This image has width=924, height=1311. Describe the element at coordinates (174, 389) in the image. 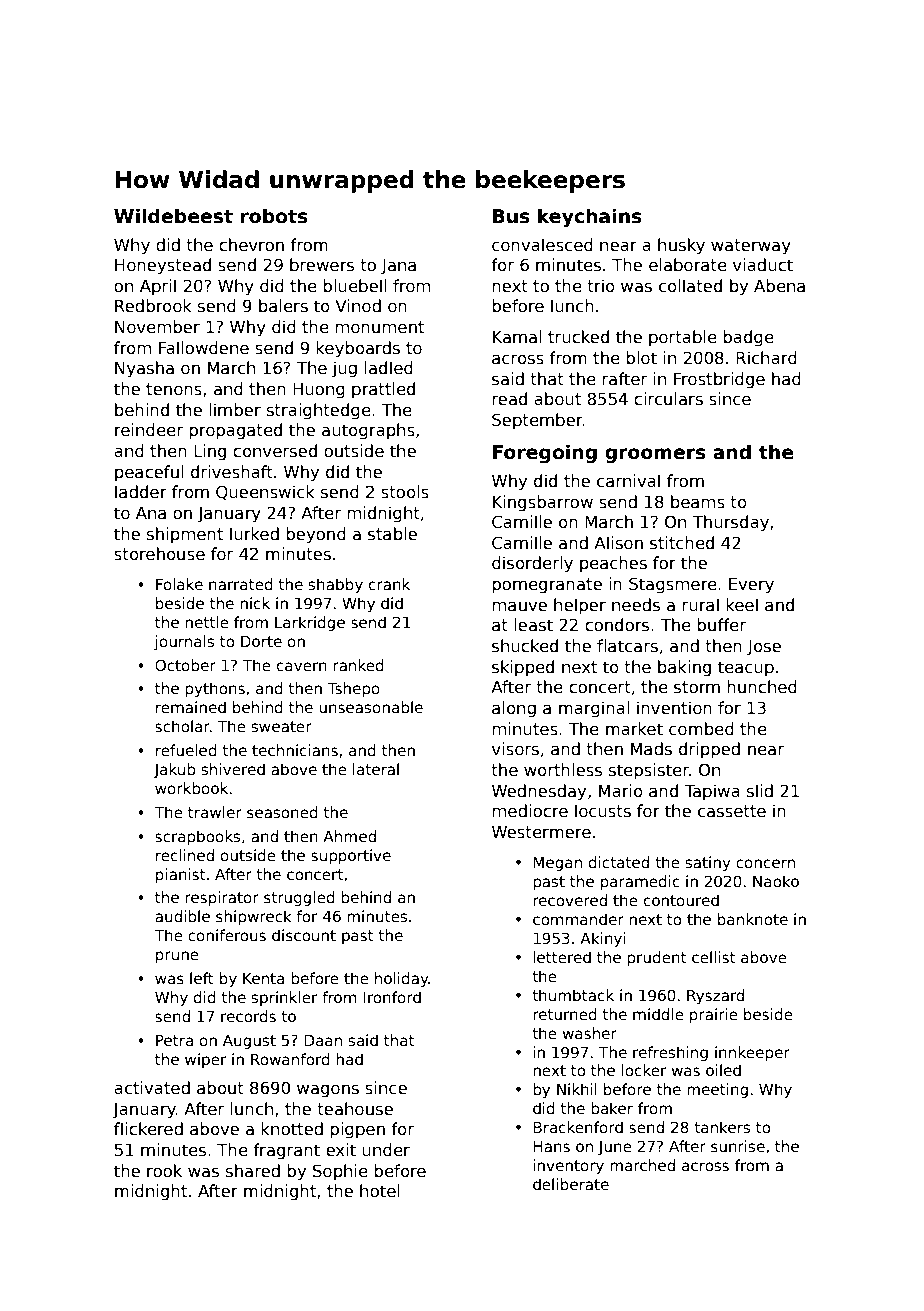

I see `tenons` at that location.
